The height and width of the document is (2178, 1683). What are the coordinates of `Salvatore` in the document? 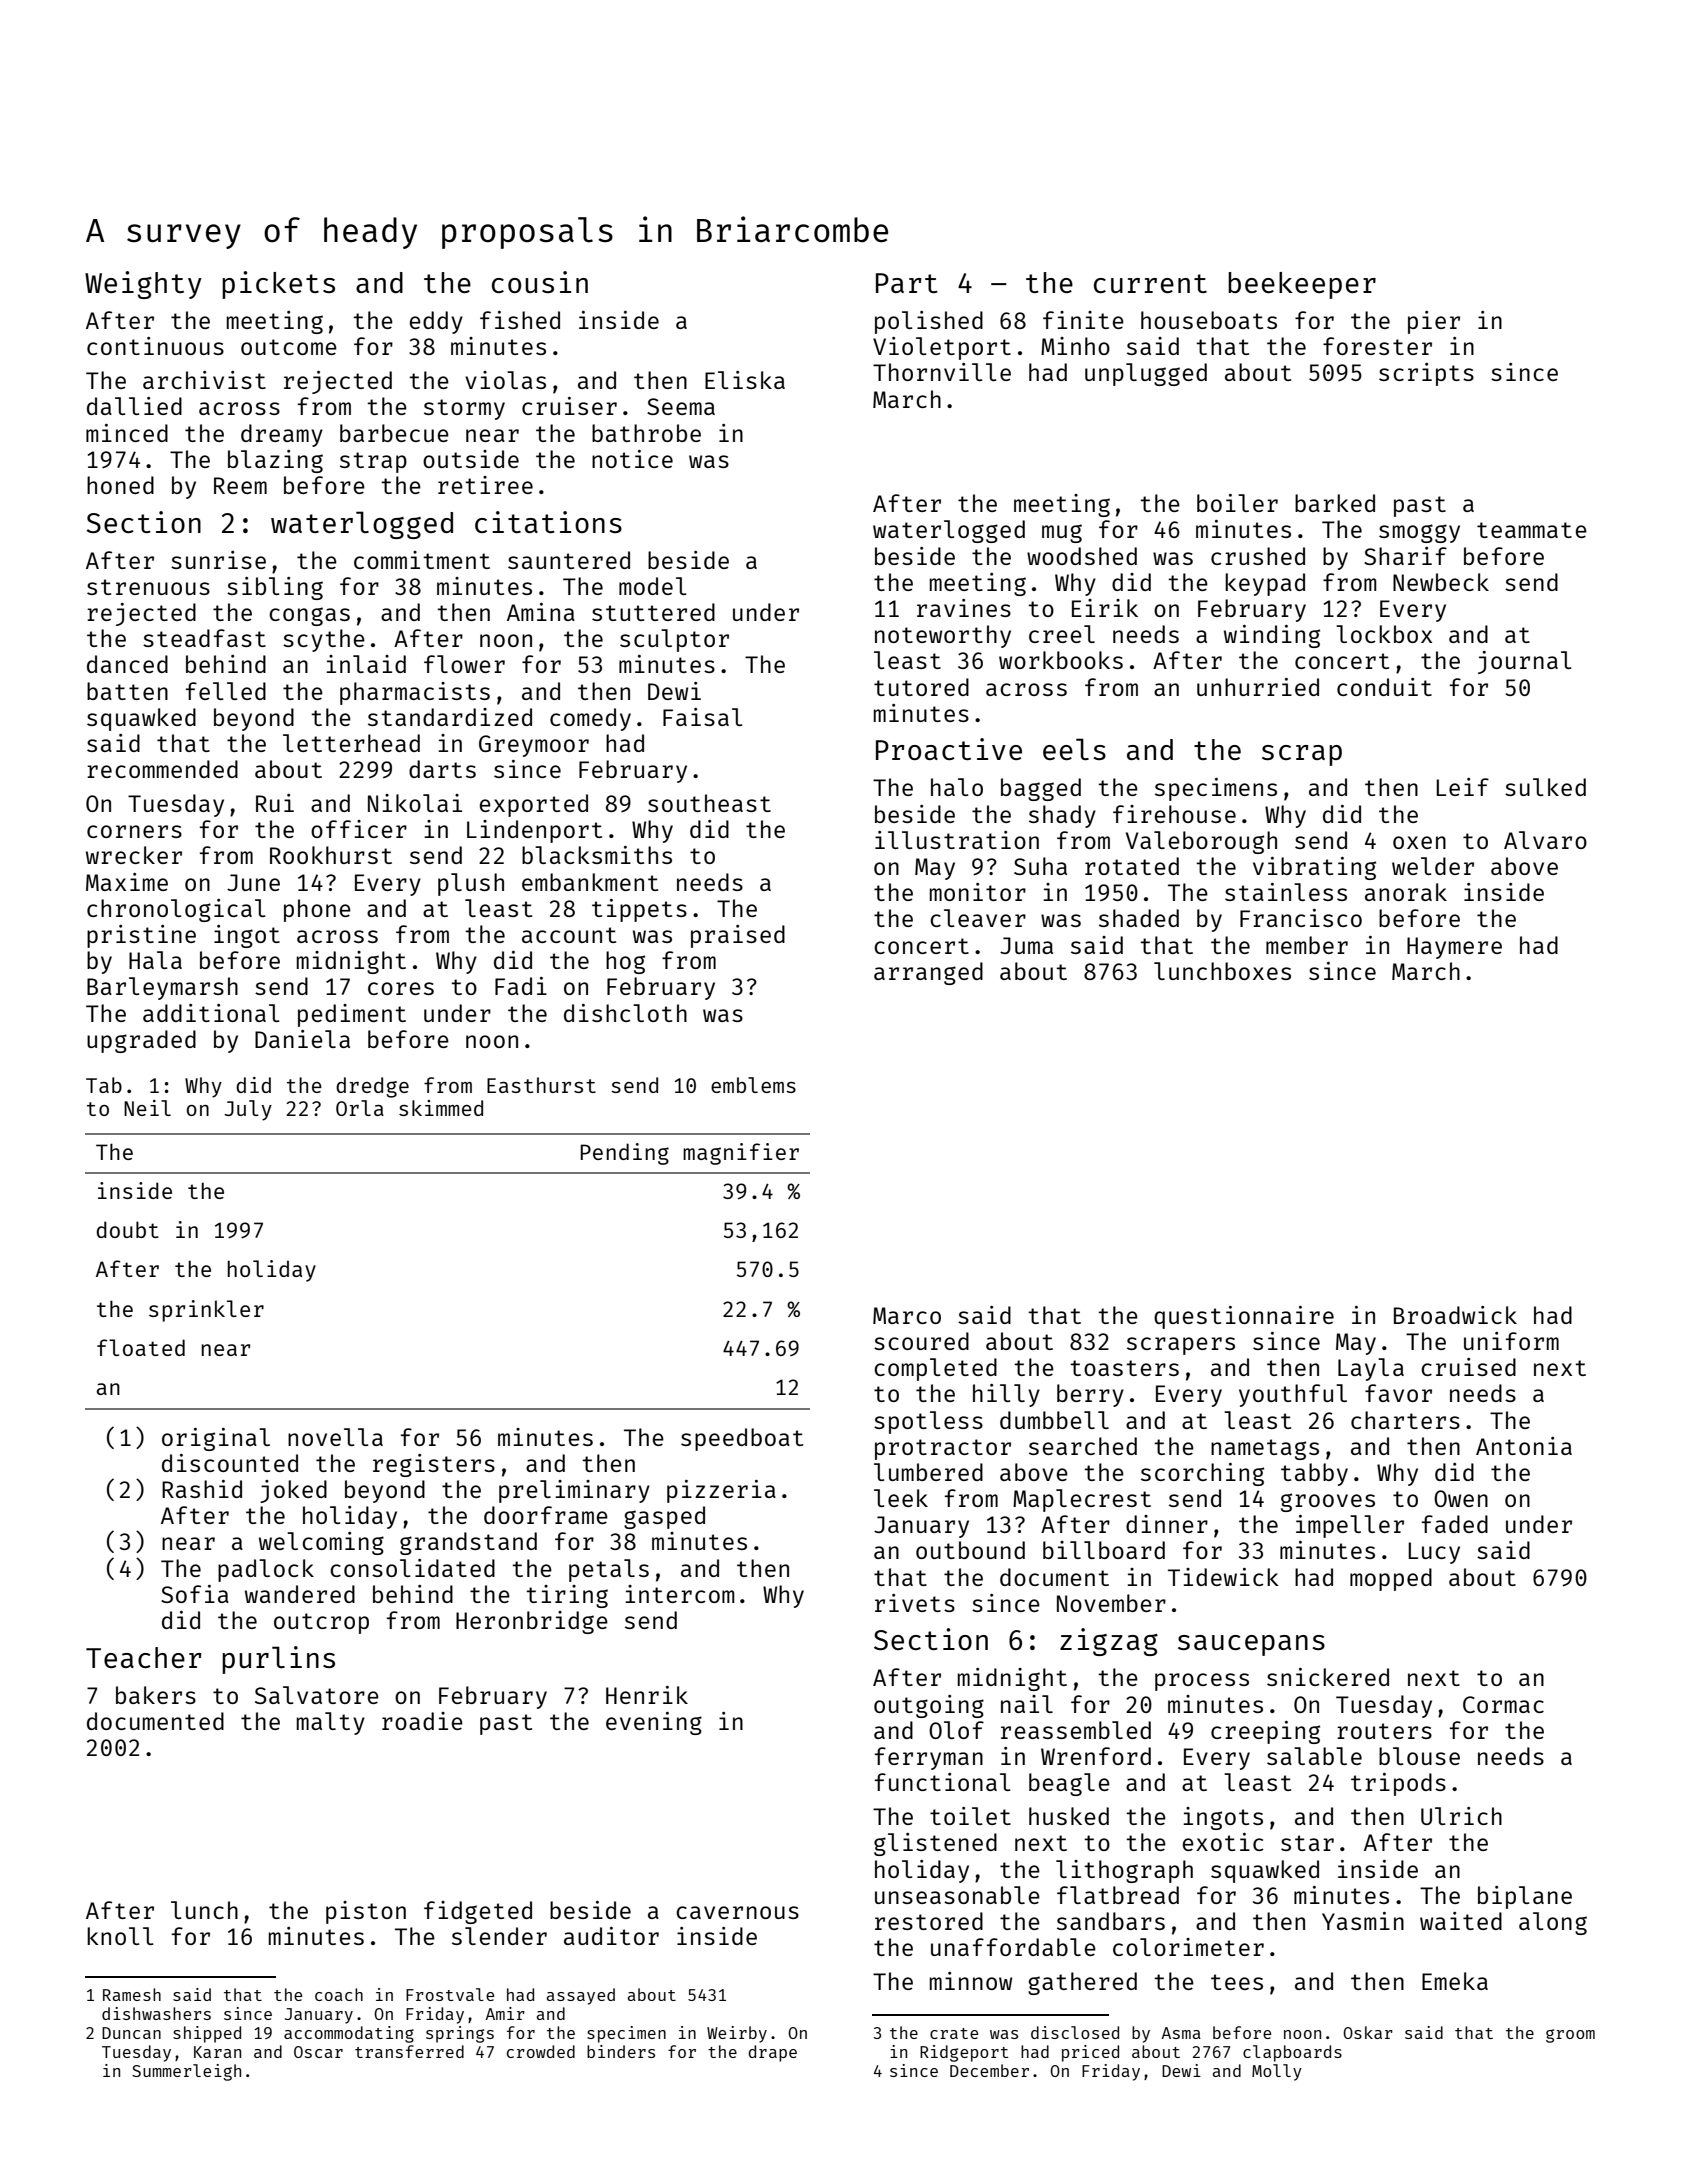 It's located at (317, 1695).
